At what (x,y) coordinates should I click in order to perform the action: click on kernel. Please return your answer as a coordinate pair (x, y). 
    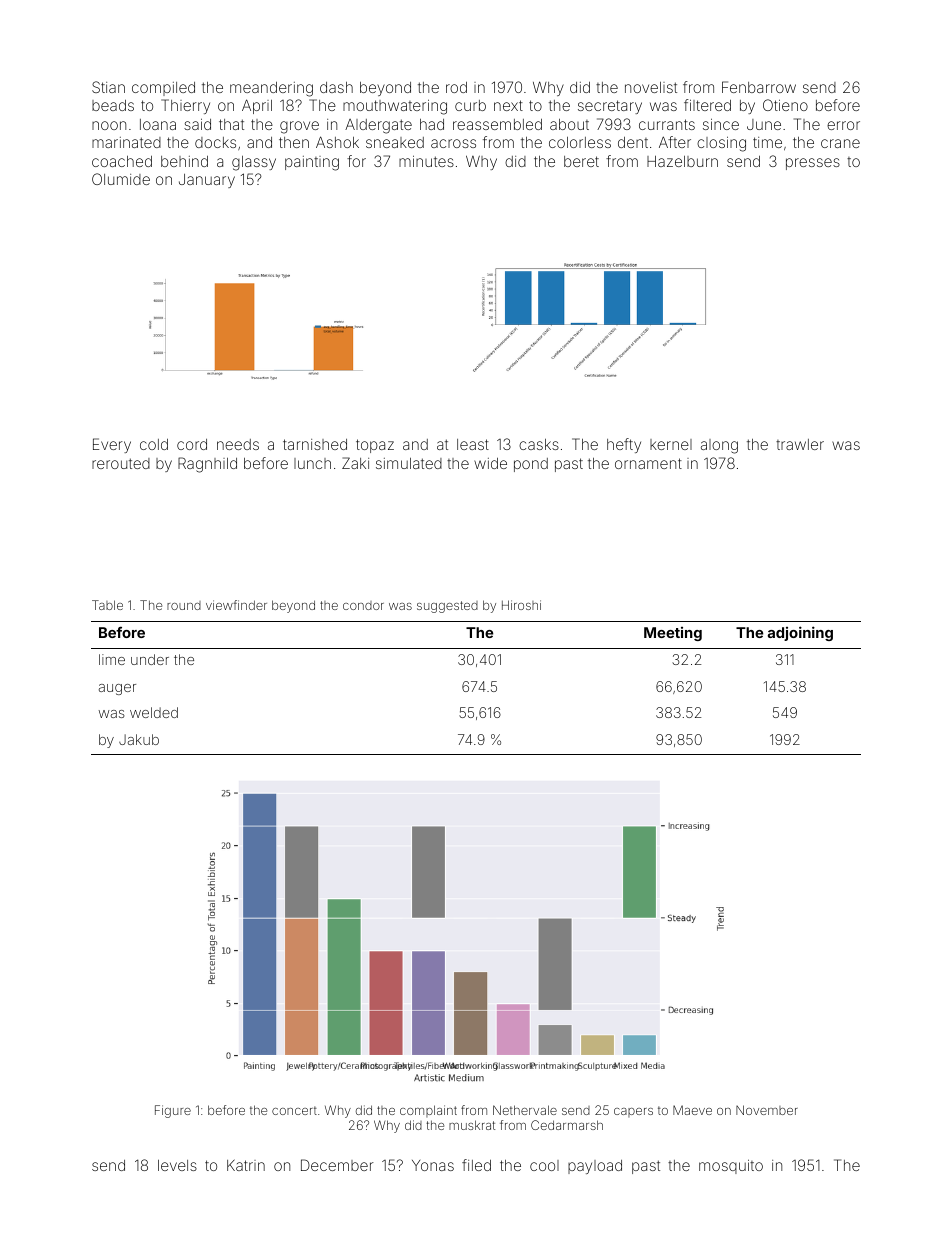
    Looking at the image, I should click on (671, 444).
